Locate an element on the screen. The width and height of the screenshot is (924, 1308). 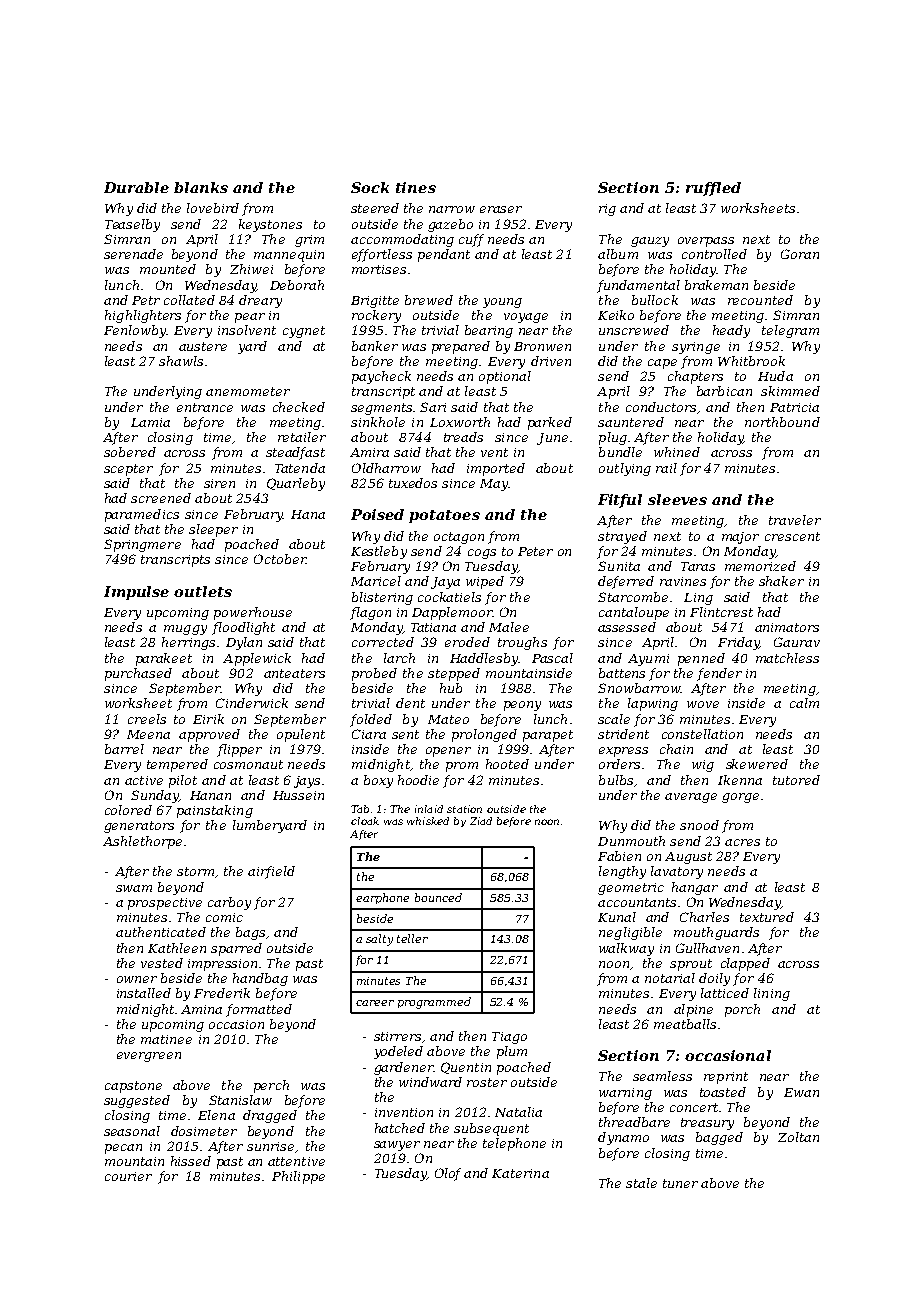
Ayumi is located at coordinates (648, 660).
